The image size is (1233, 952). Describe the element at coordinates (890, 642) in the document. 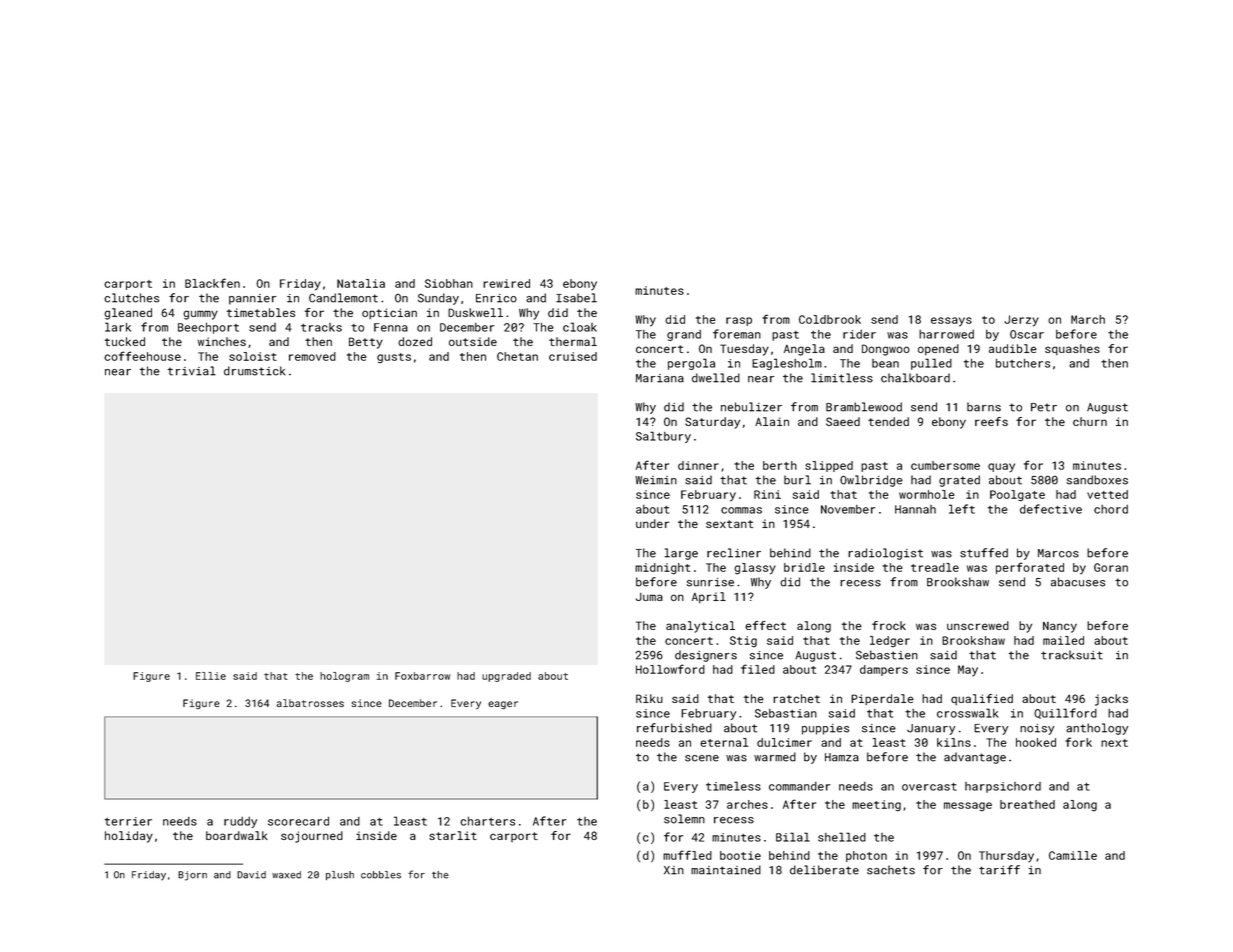

I see `ledger` at that location.
